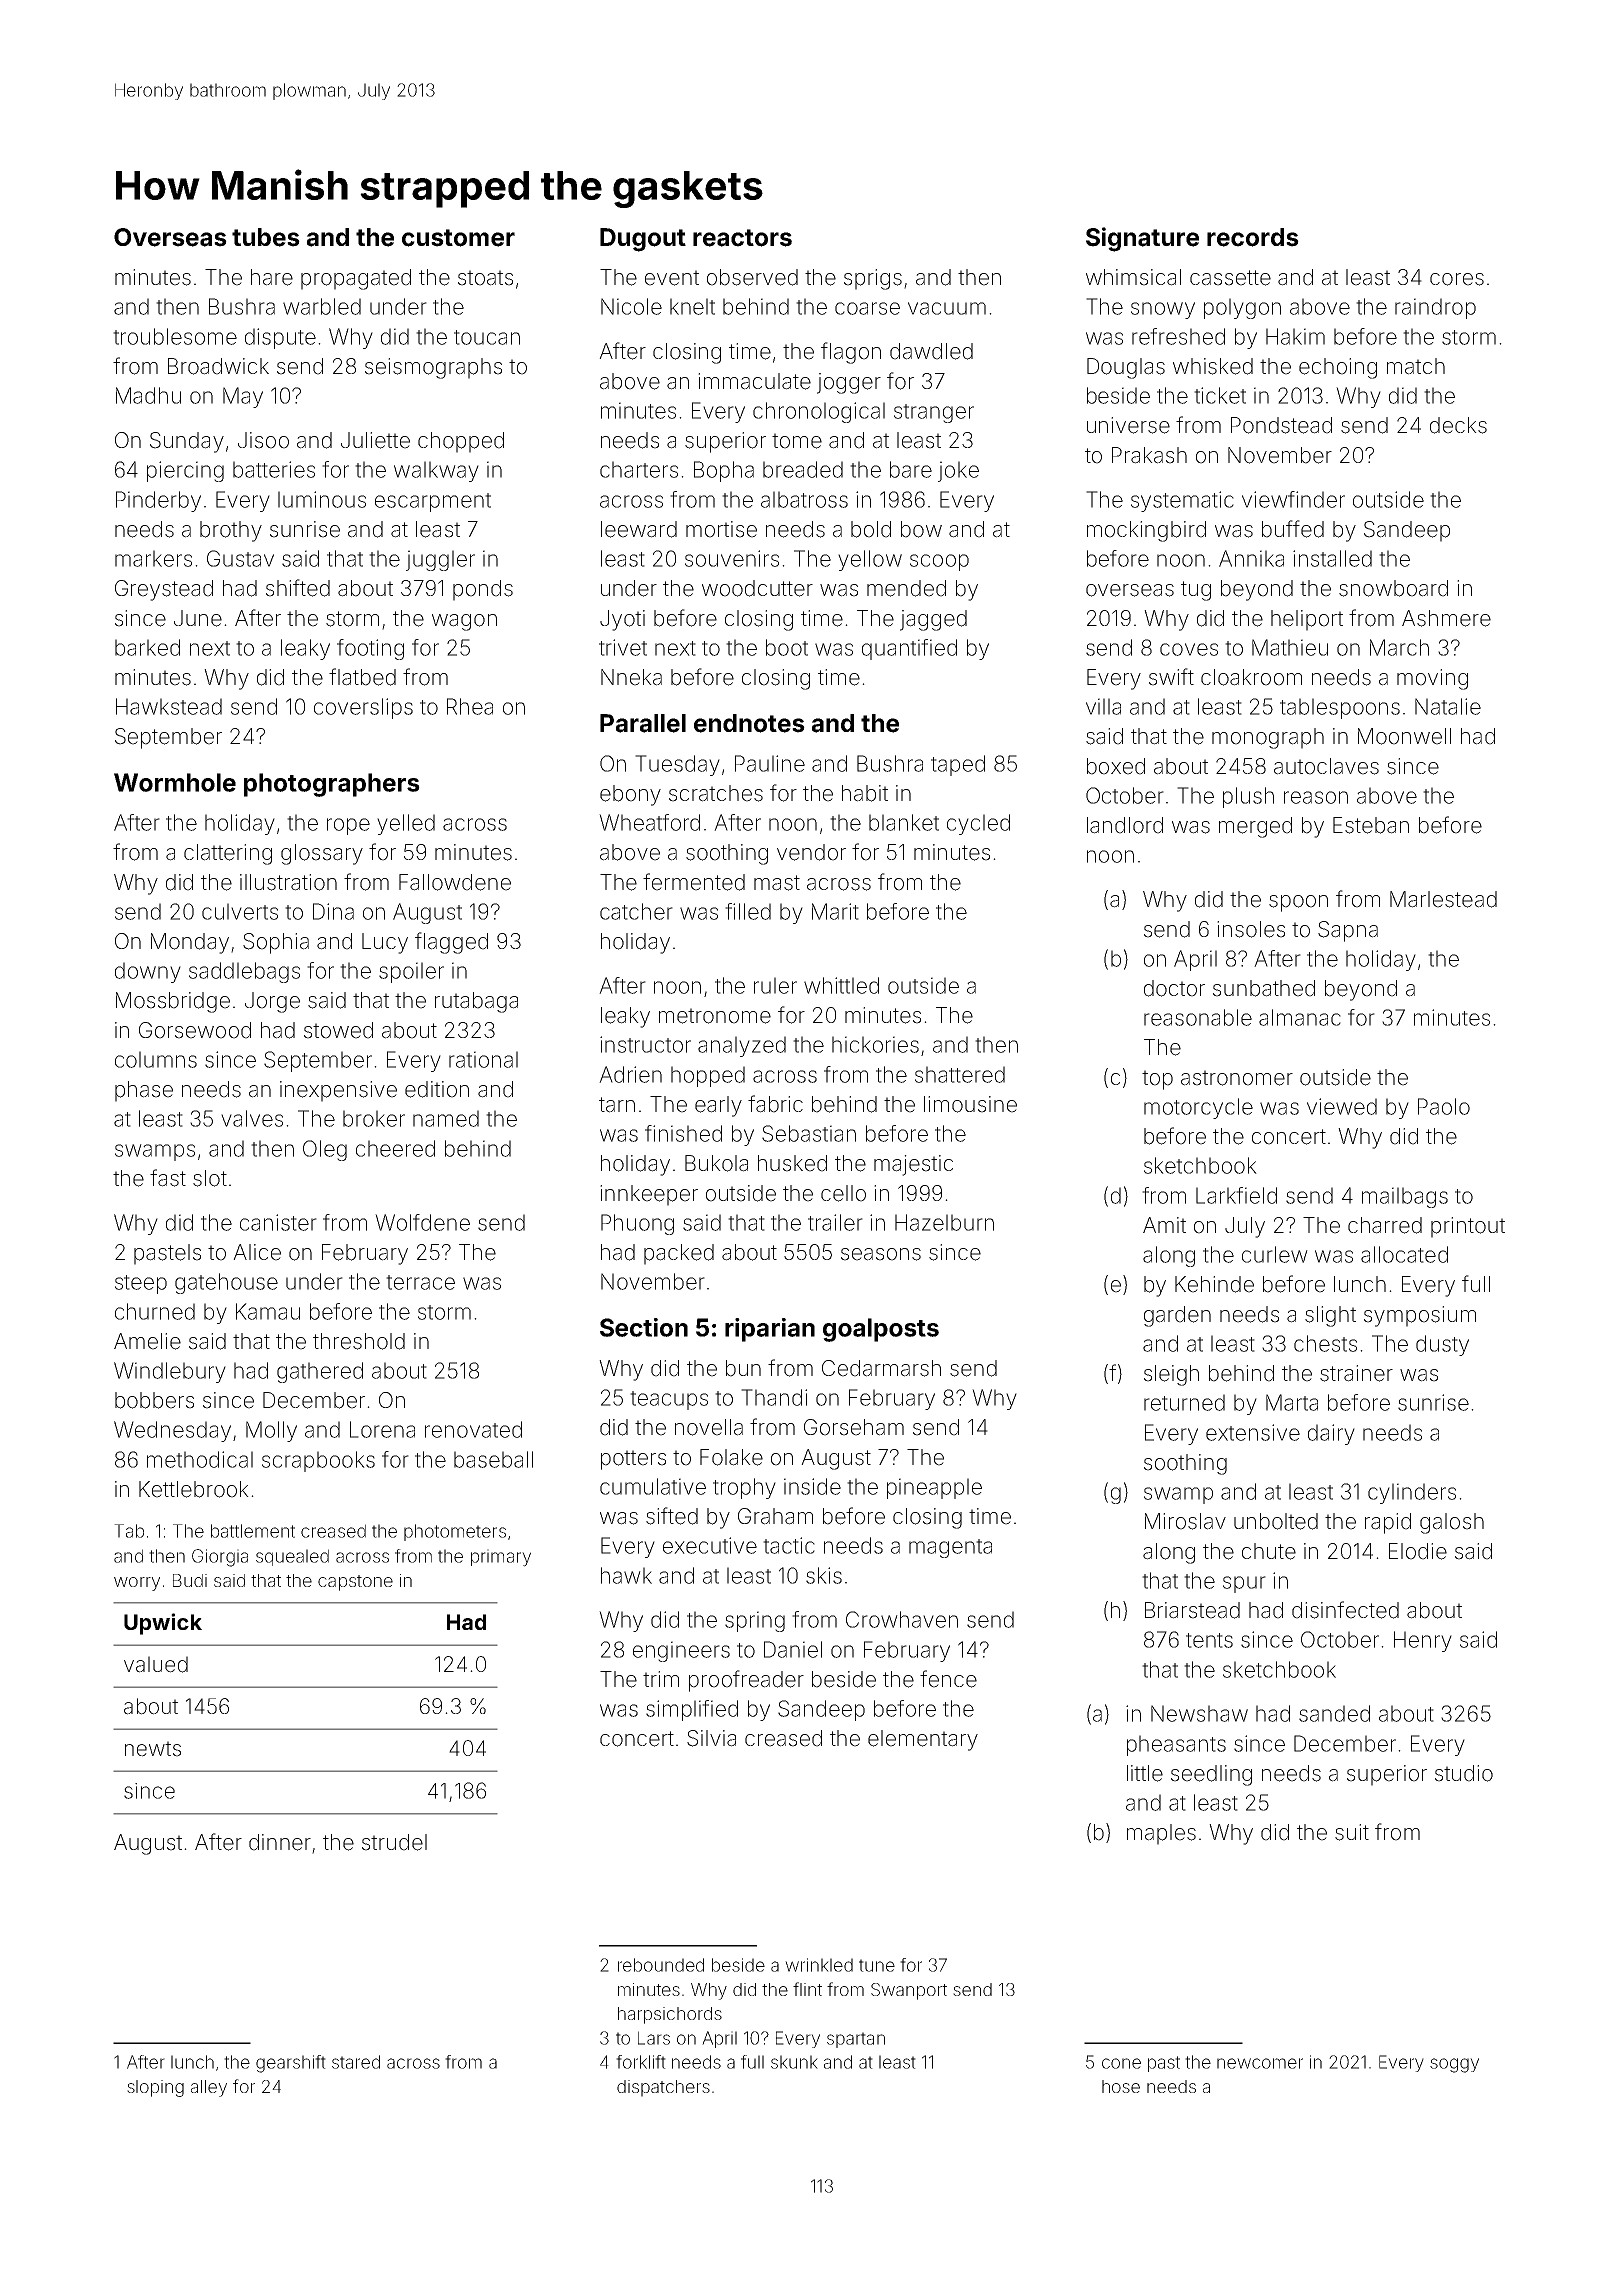 Image resolution: width=1620 pixels, height=2292 pixels. Describe the element at coordinates (931, 351) in the screenshot. I see `dawdled` at that location.
